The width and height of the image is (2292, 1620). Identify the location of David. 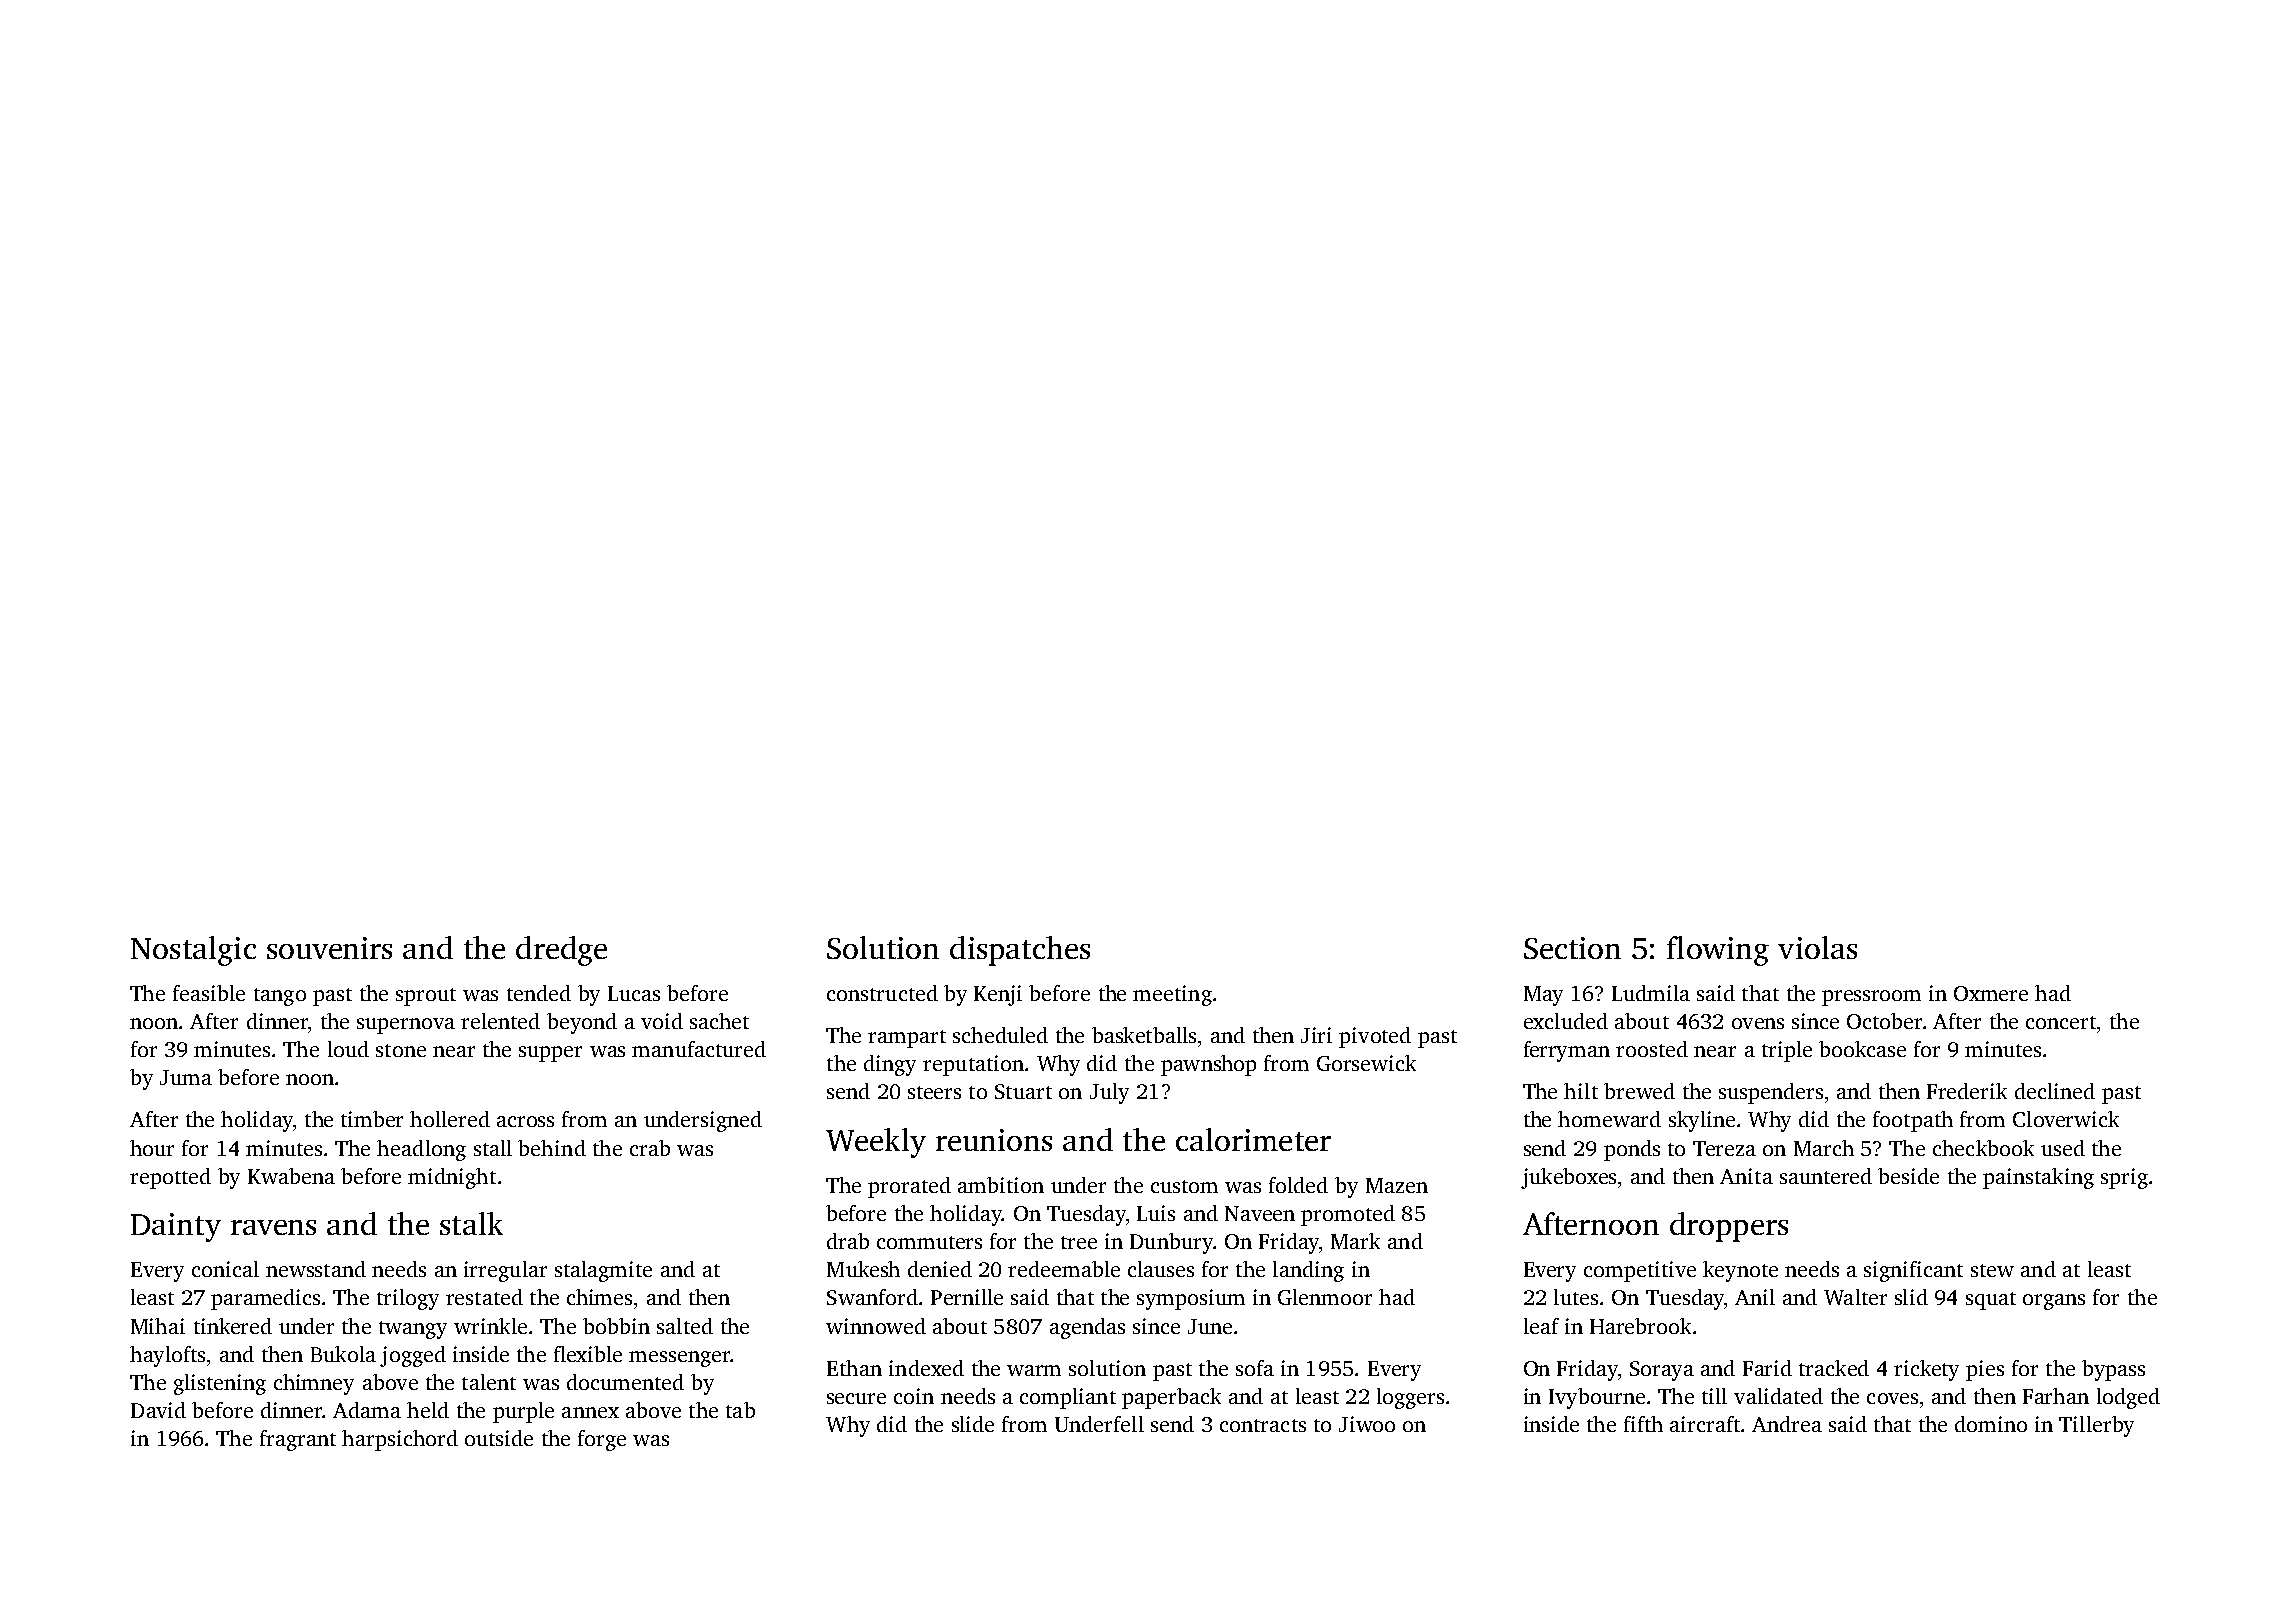
(158, 1410).
